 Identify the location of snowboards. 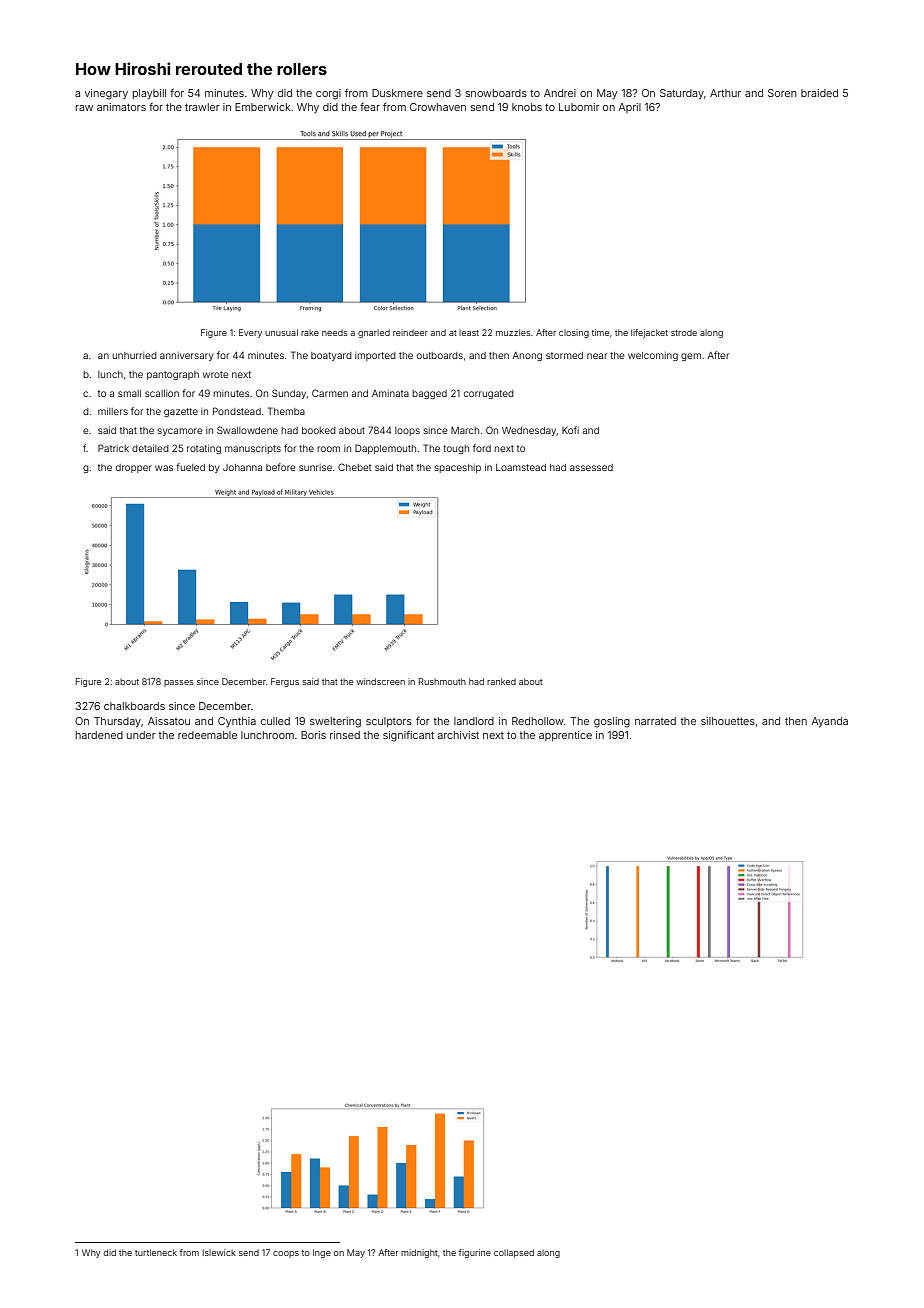
(496, 93).
